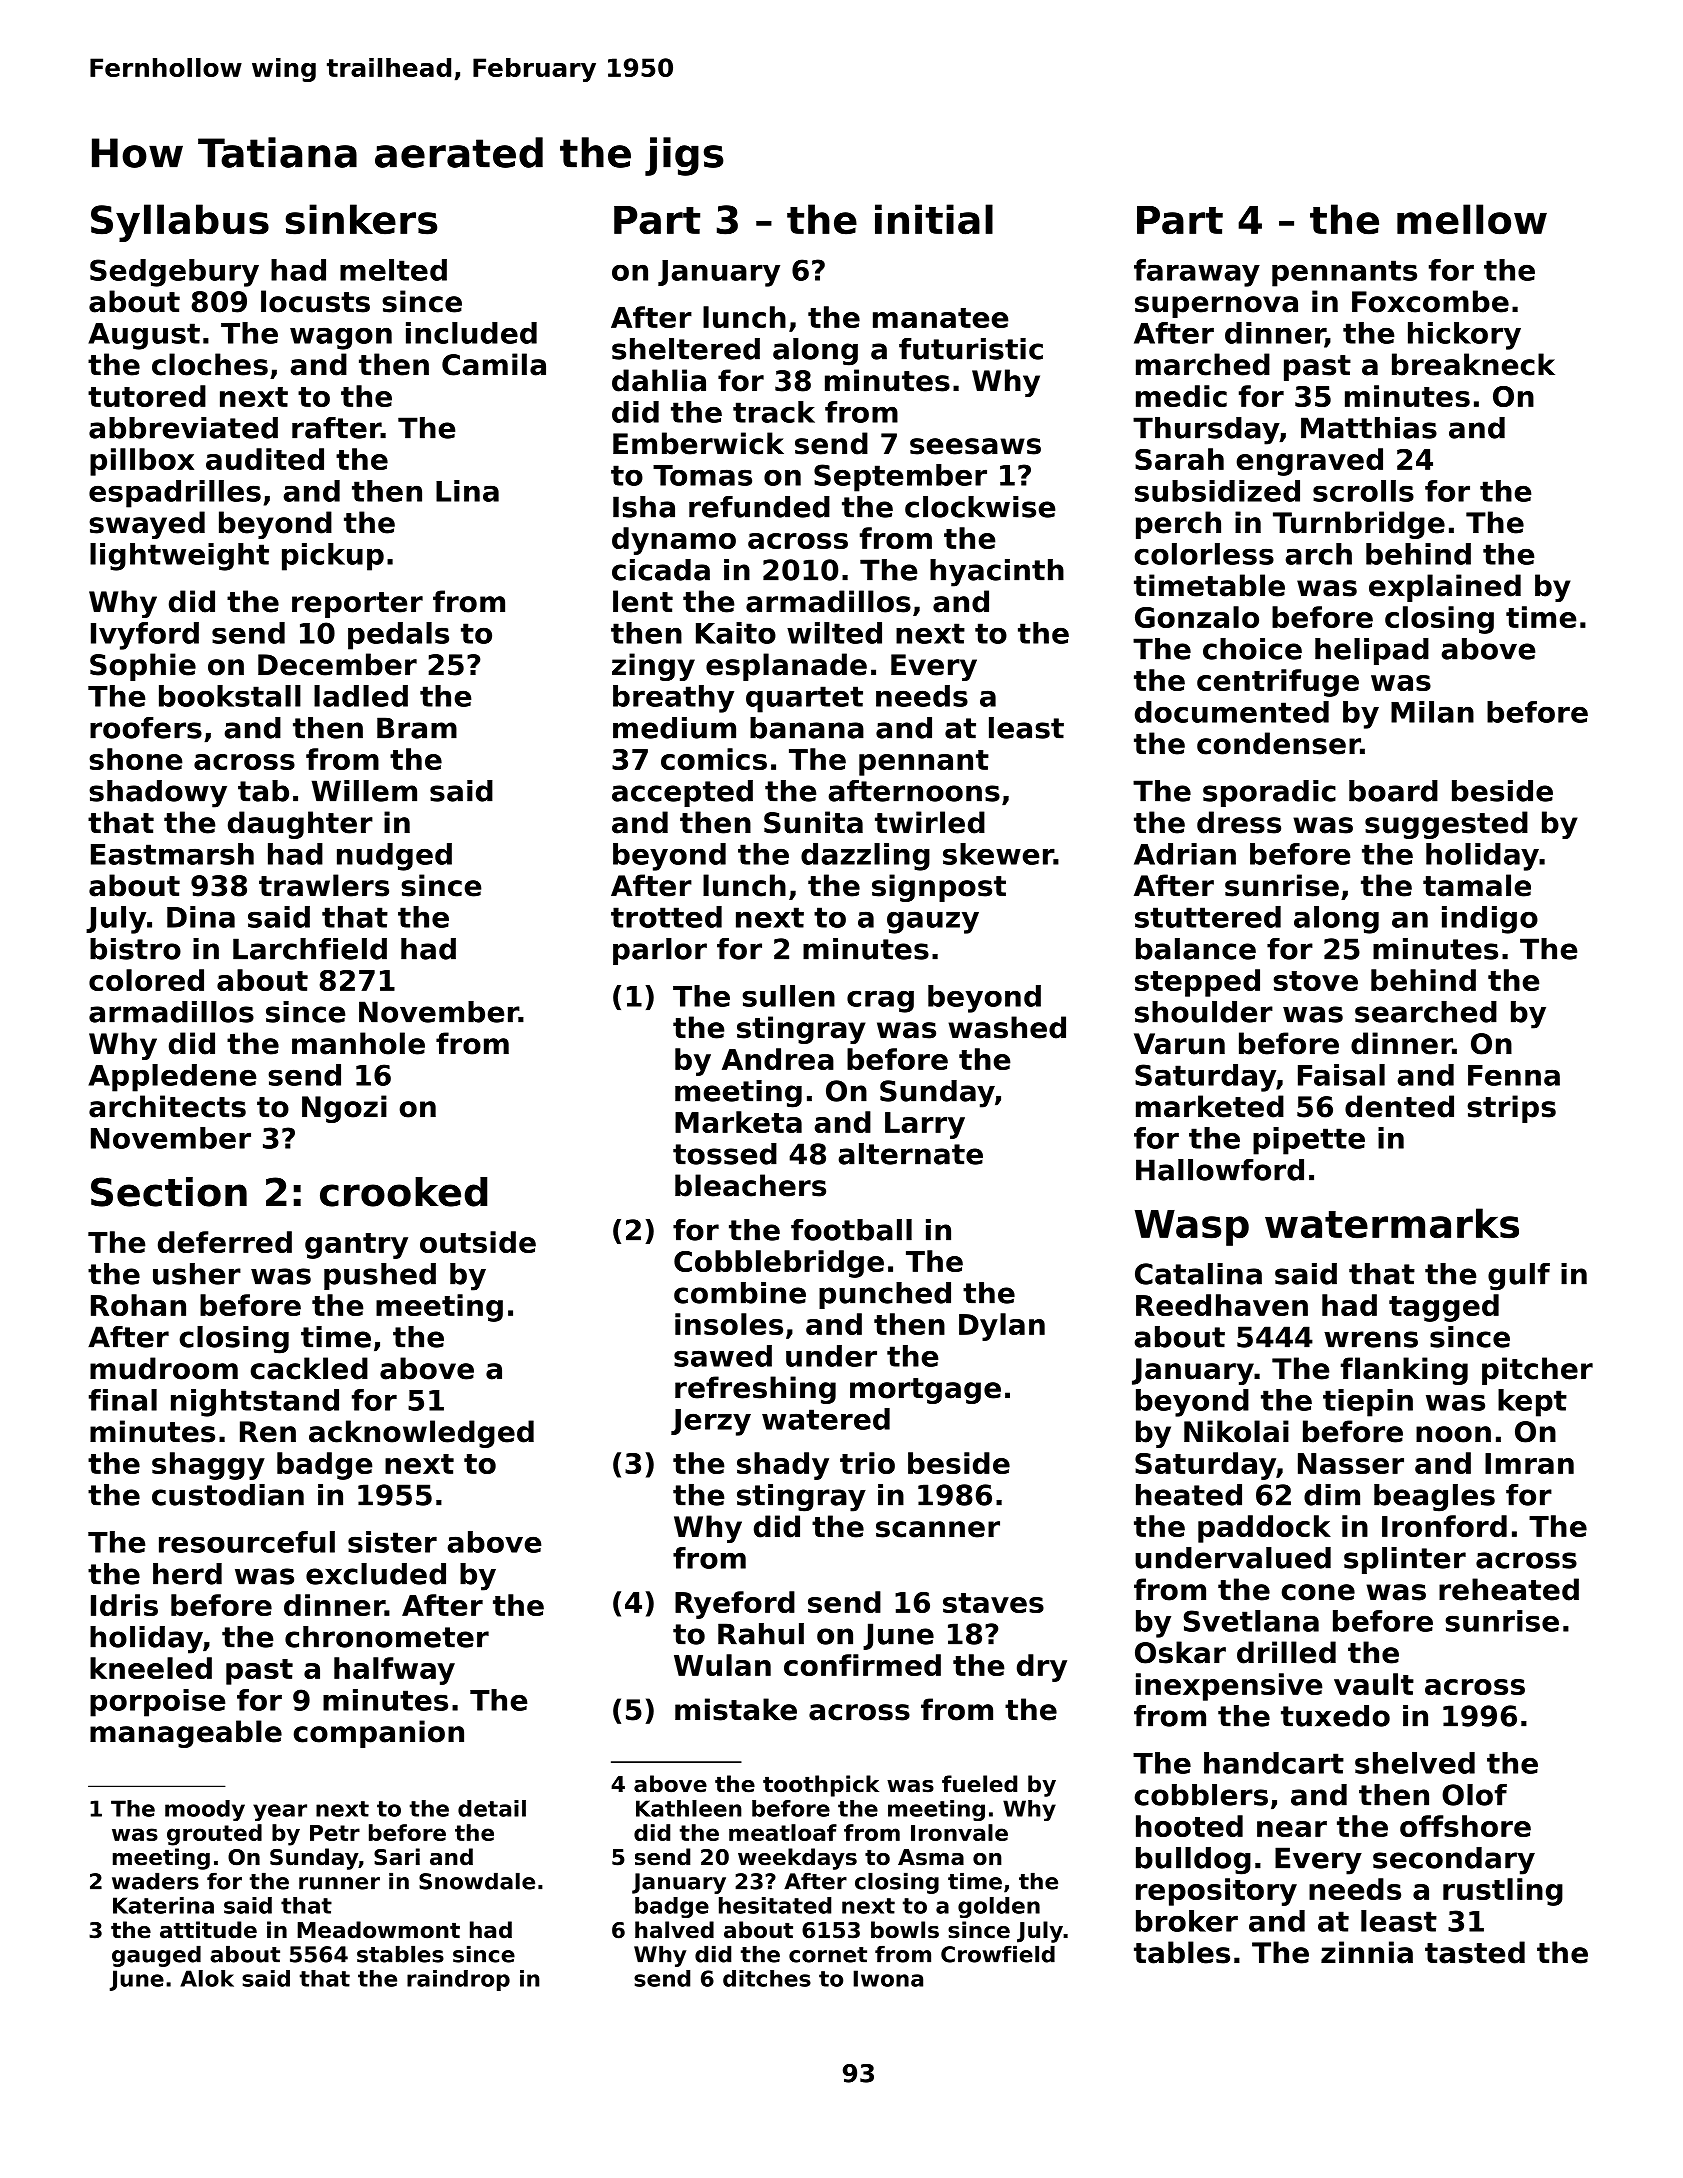 The image size is (1683, 2178). Describe the element at coordinates (910, 1154) in the image. I see `alternate` at that location.
